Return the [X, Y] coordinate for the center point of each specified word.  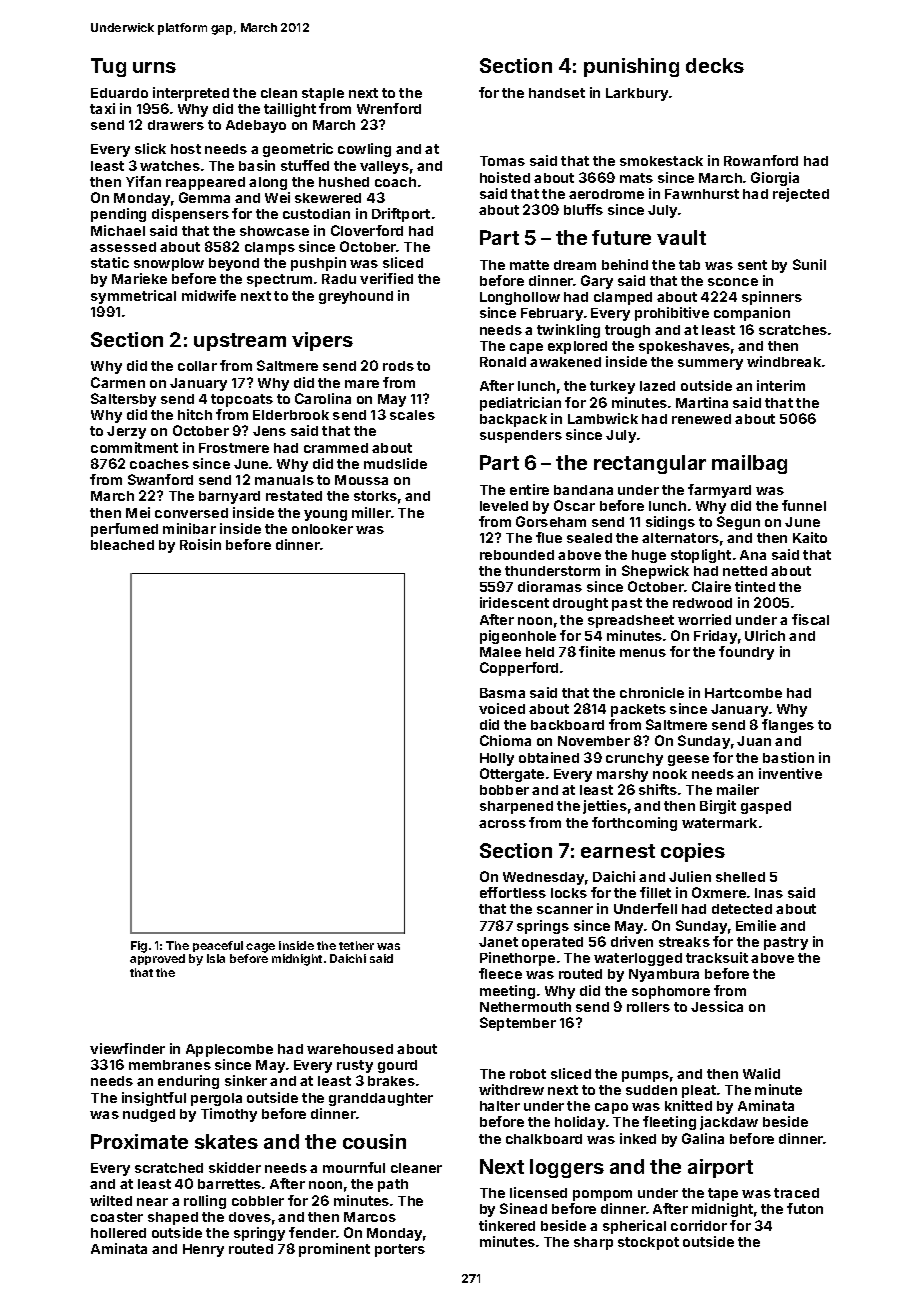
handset [557, 93]
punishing [631, 67]
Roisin [200, 544]
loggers [567, 1168]
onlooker [322, 529]
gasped [766, 807]
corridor [699, 1225]
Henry [203, 1250]
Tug [108, 67]
